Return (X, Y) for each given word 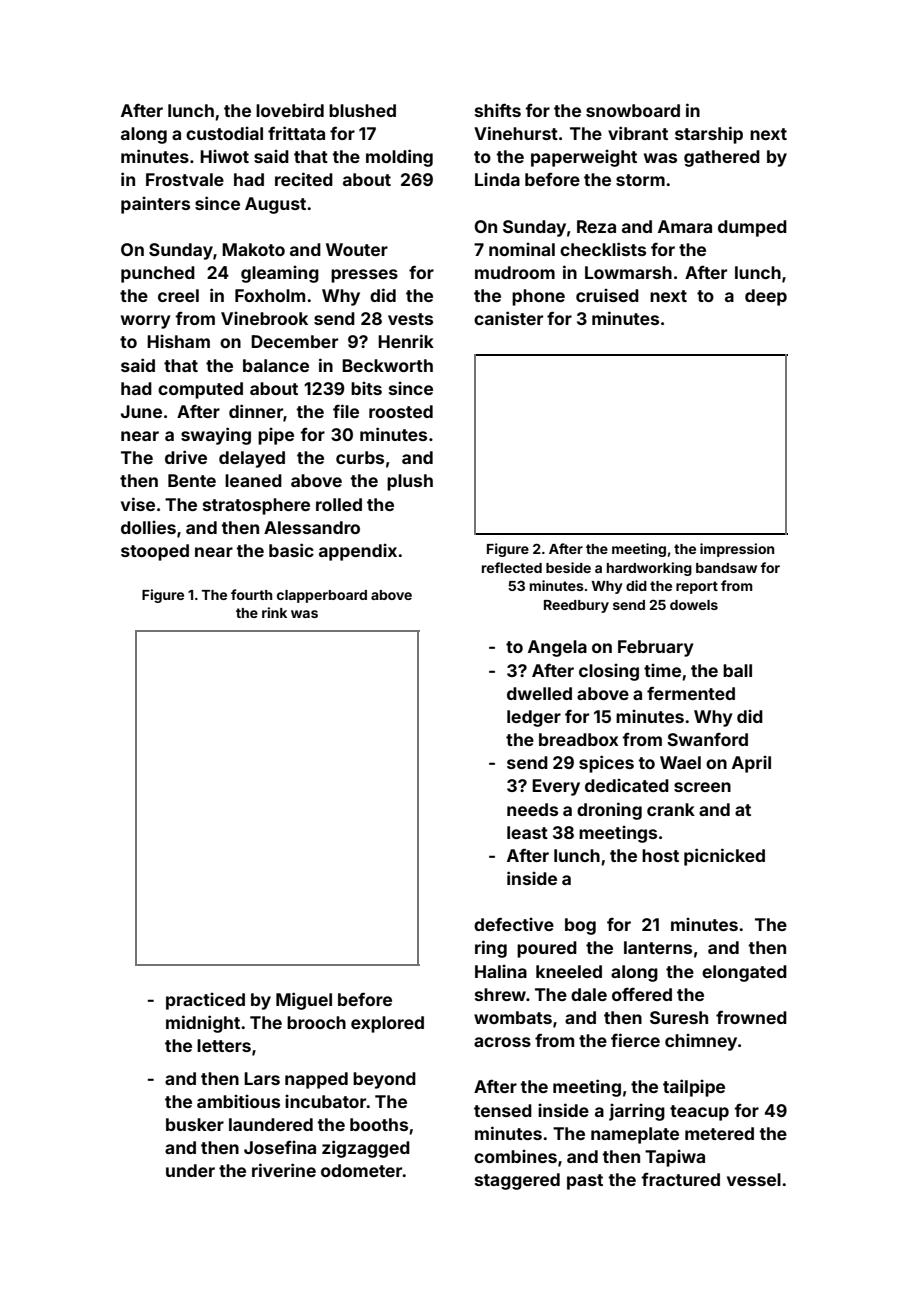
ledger (534, 718)
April (751, 764)
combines (515, 1156)
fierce (635, 1040)
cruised (607, 295)
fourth (251, 594)
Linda (497, 179)
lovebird (290, 110)
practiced (205, 1001)
